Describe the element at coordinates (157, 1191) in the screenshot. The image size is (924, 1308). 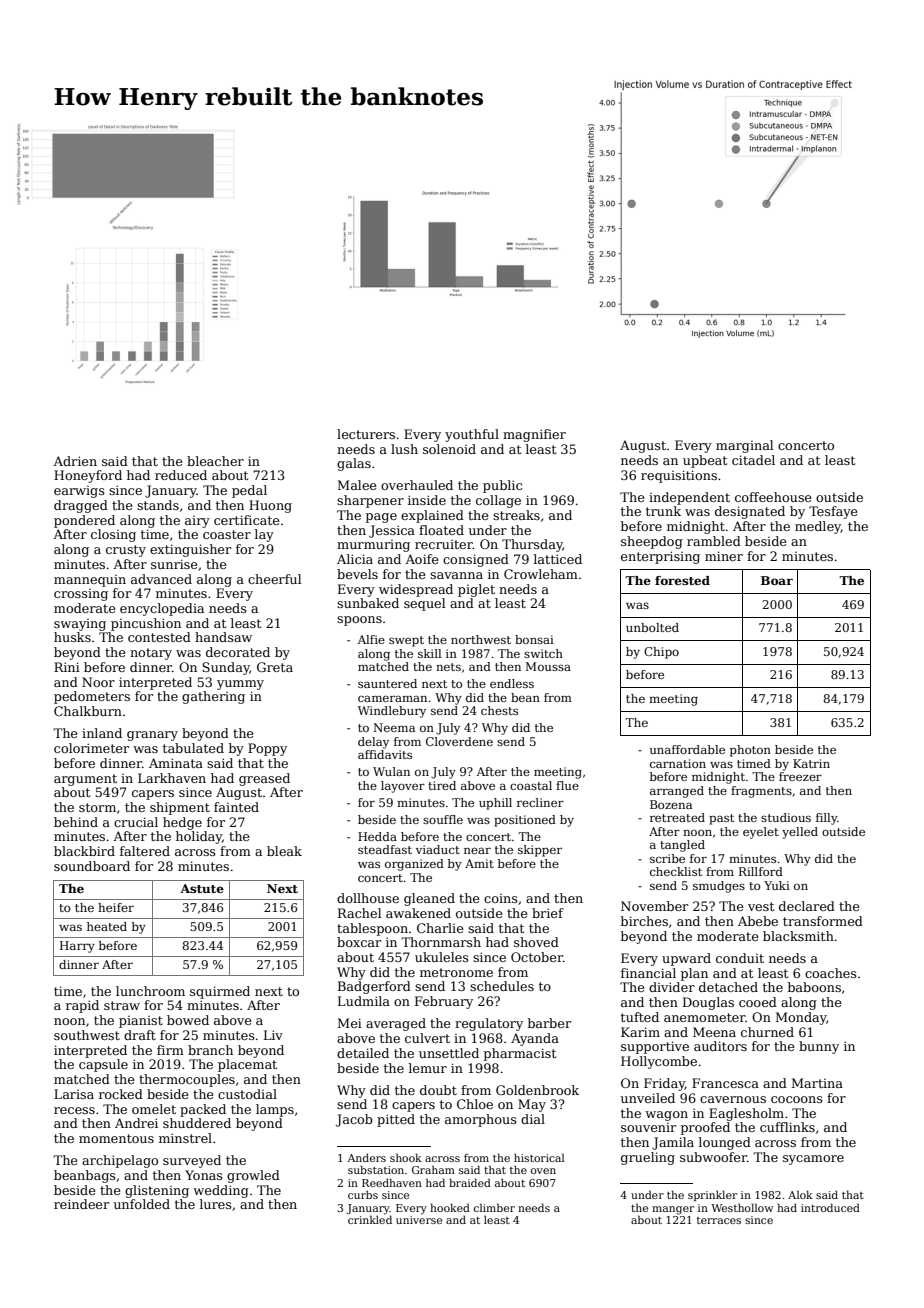
I see `glistening` at that location.
